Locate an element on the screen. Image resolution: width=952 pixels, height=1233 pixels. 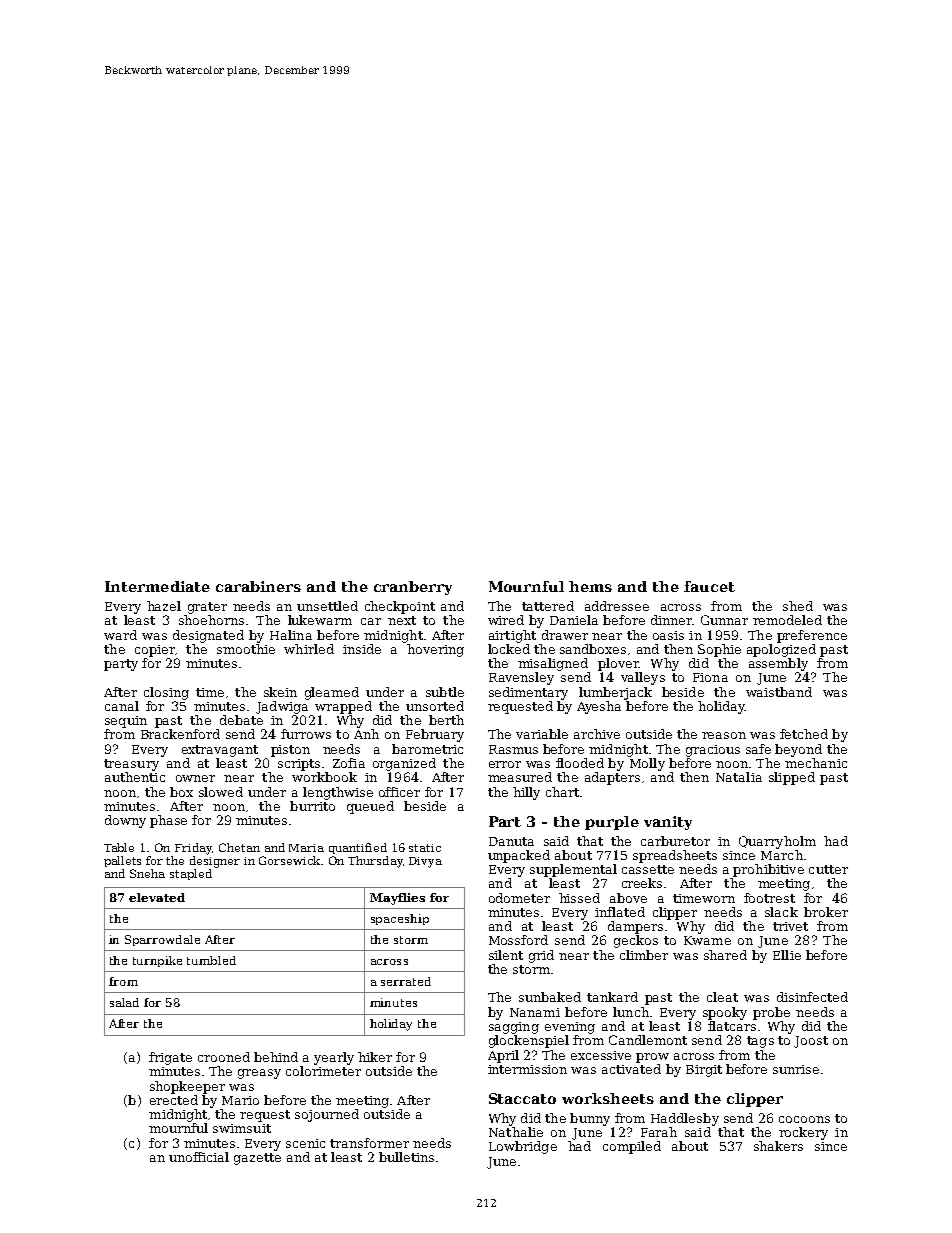
whirled is located at coordinates (309, 649).
